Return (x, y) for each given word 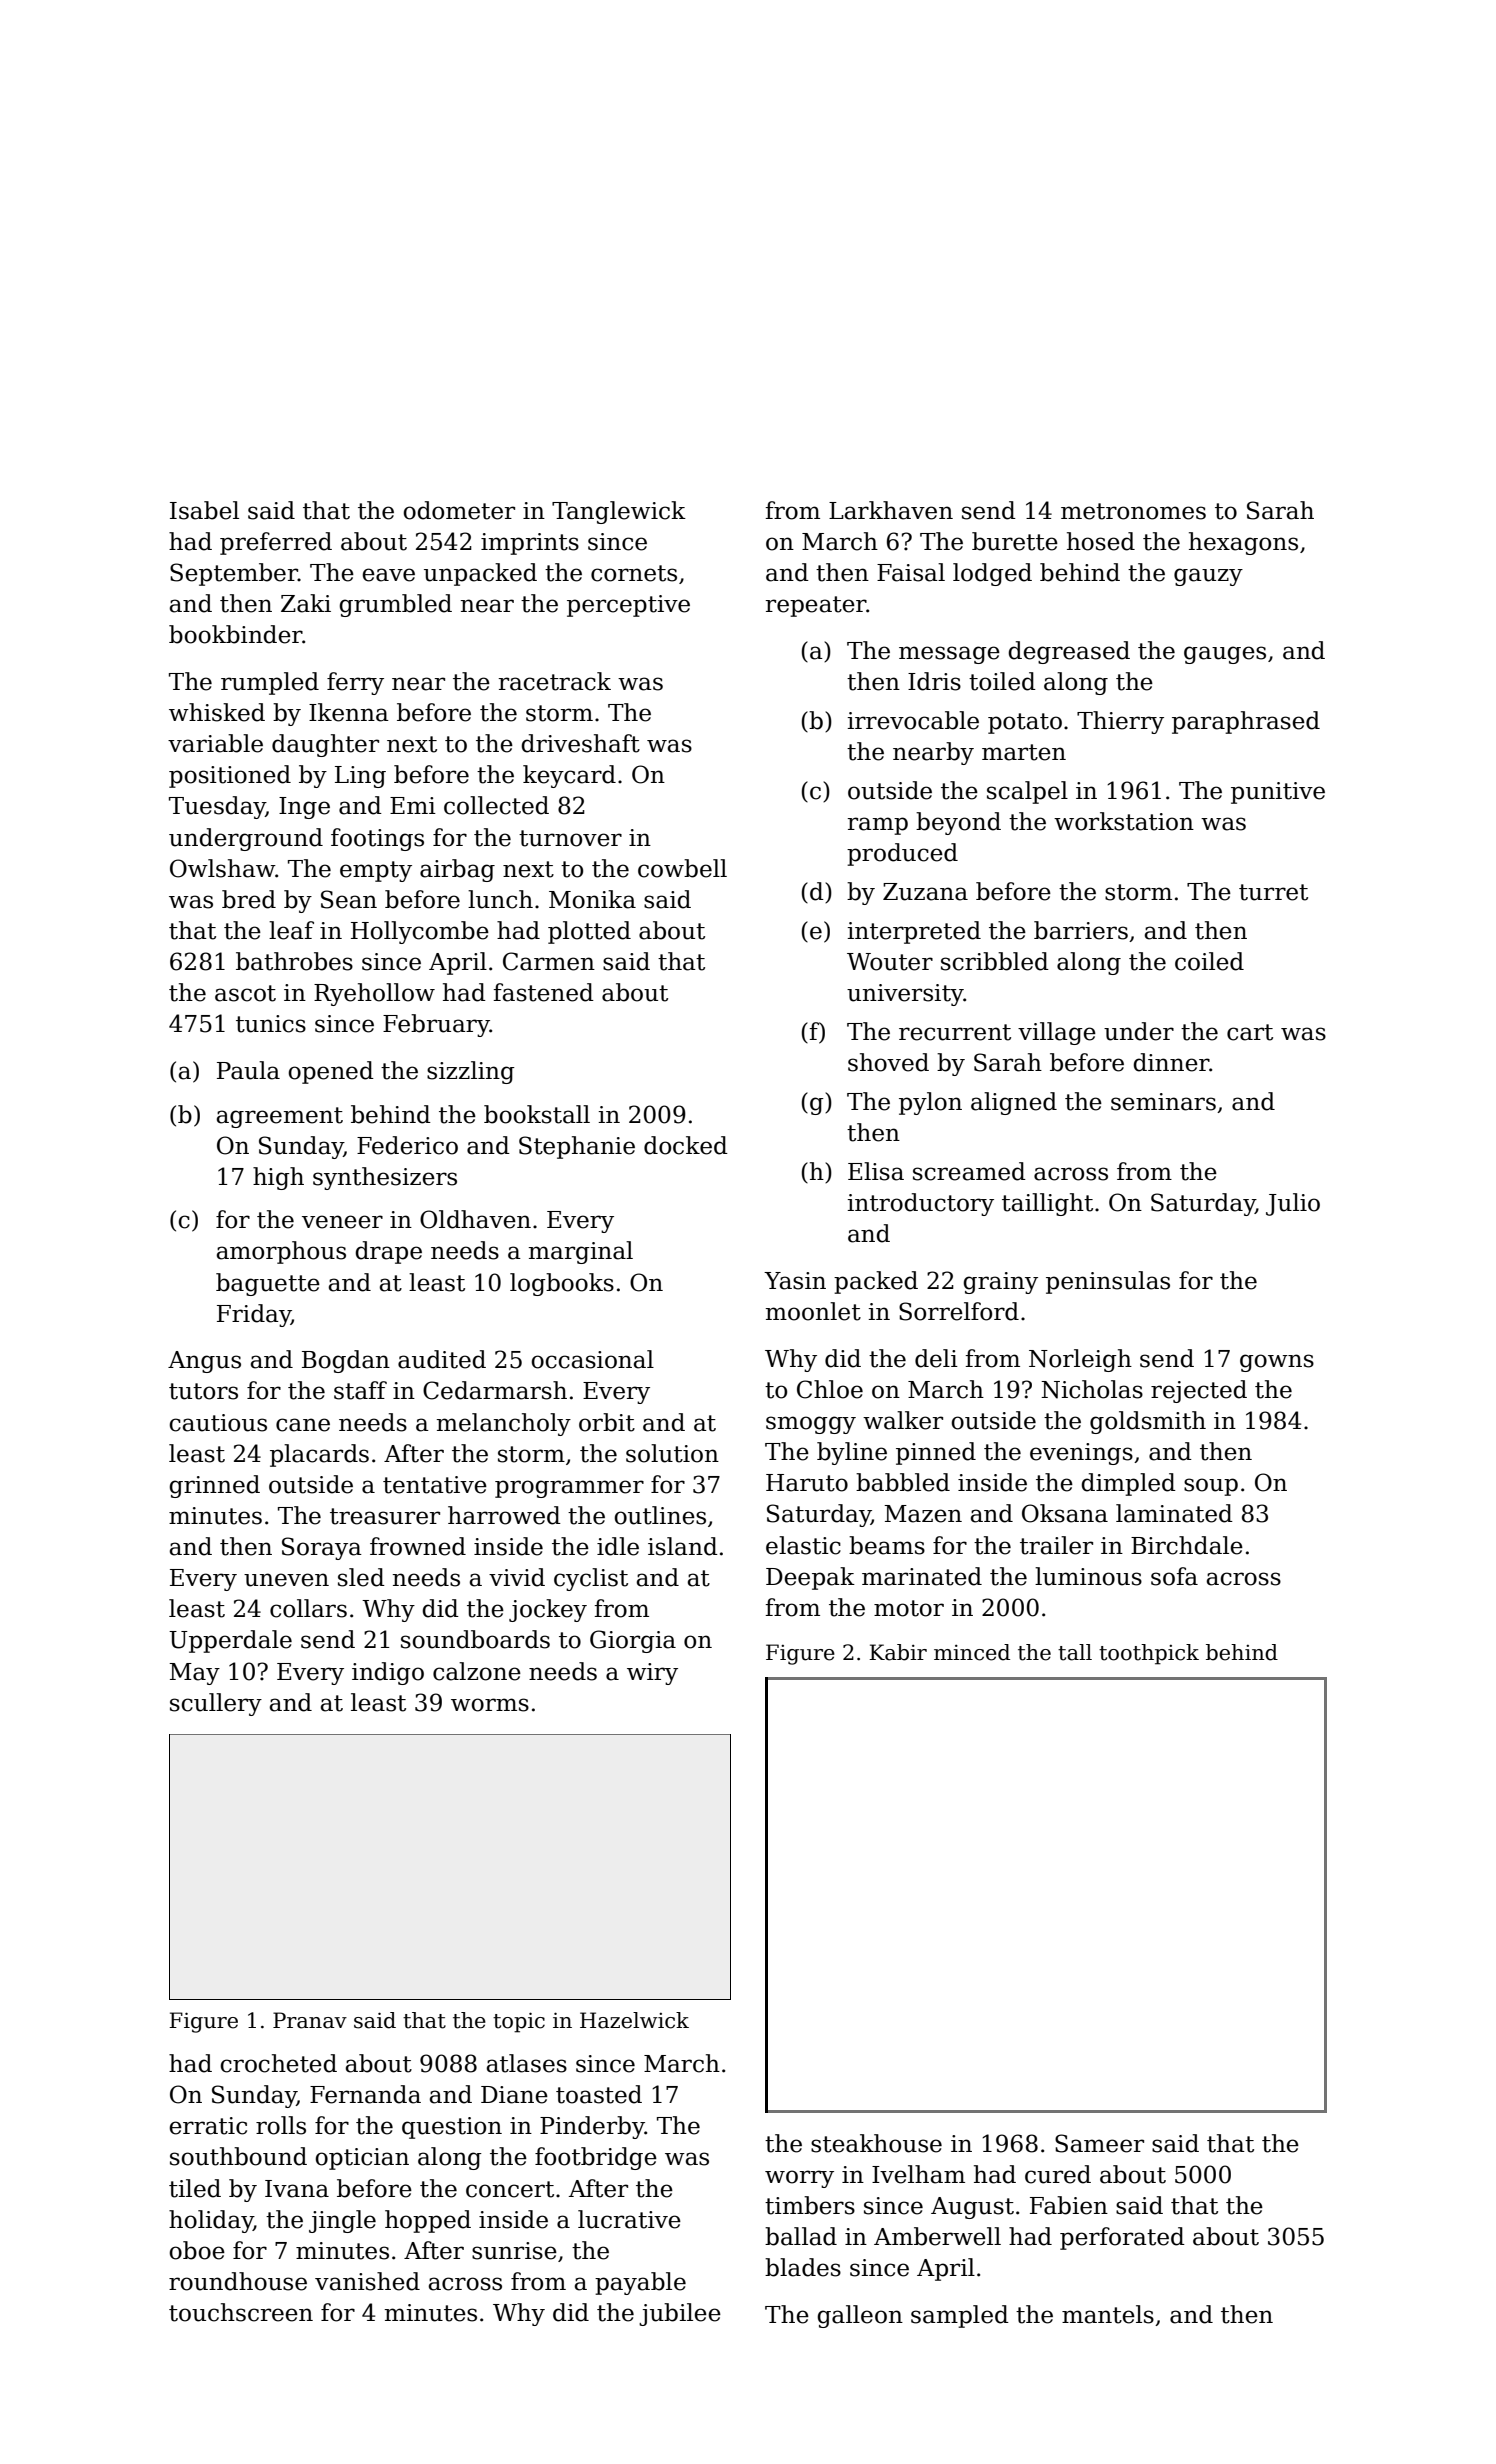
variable (215, 743)
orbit (607, 1422)
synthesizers (385, 1178)
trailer (1056, 1545)
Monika (592, 899)
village (1057, 1033)
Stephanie (577, 1147)
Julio (1293, 1204)
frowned (418, 1546)
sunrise (514, 2251)
